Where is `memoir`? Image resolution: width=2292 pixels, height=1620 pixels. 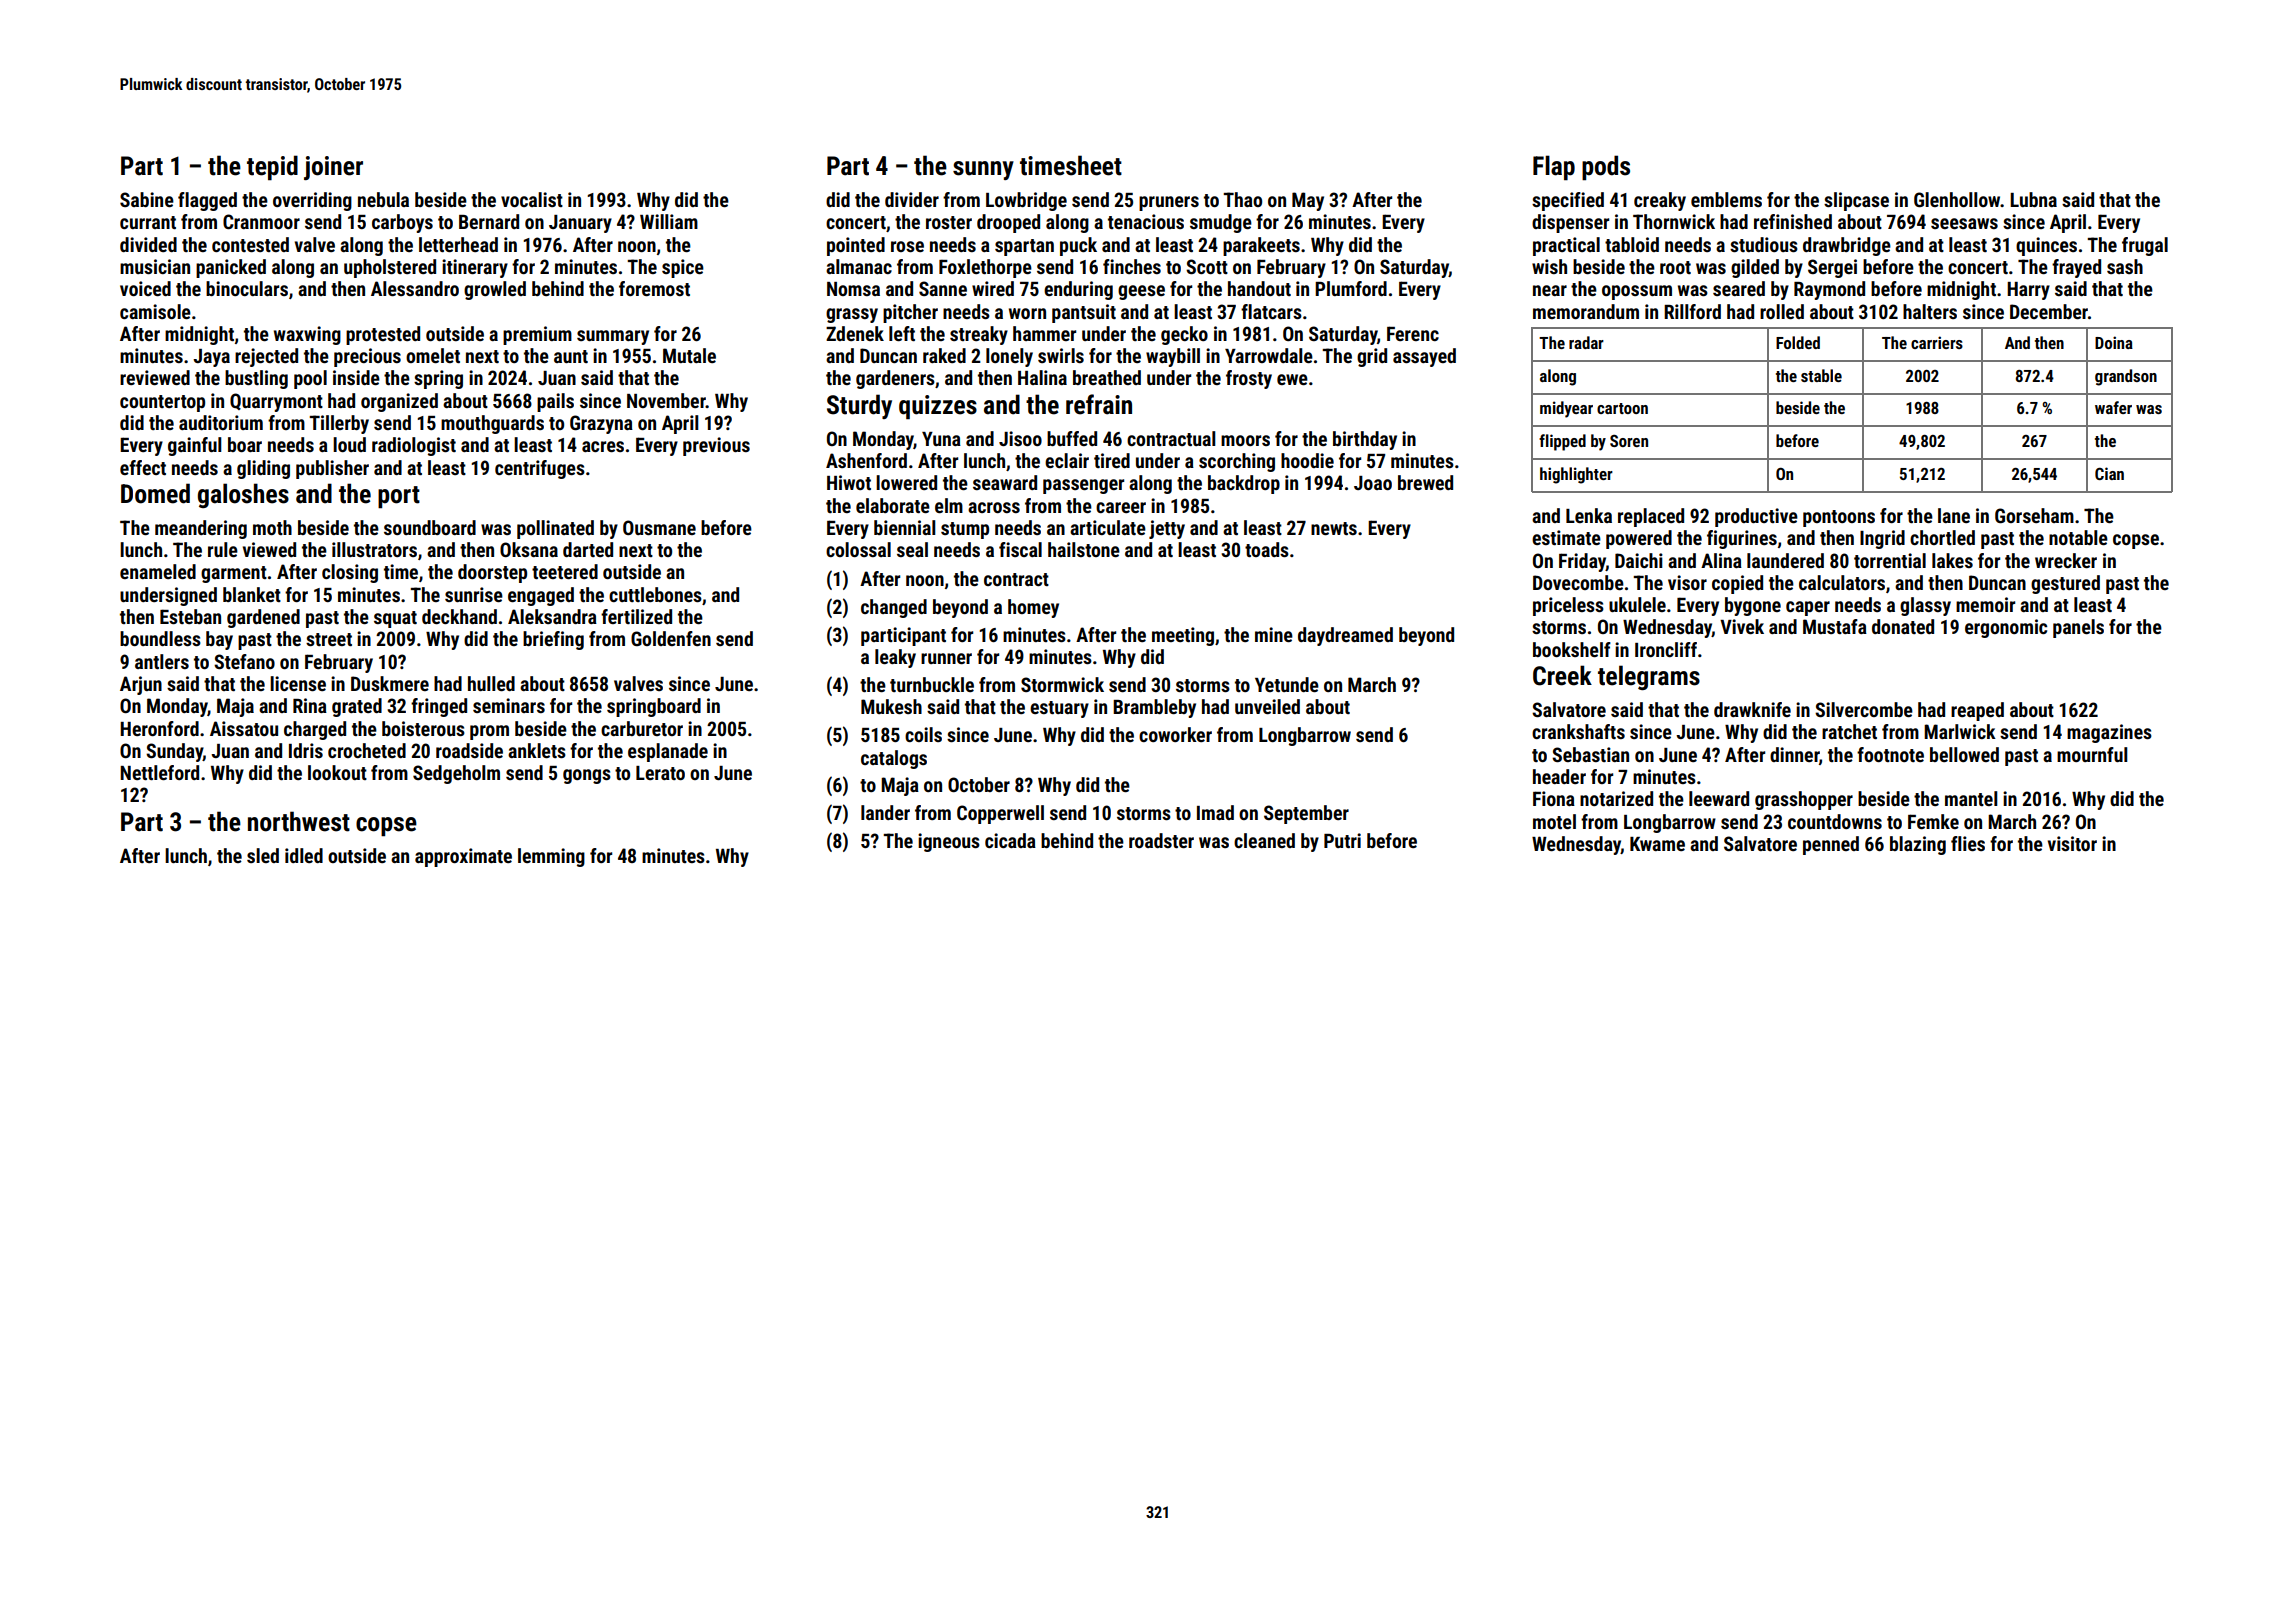
memoir is located at coordinates (1985, 604).
